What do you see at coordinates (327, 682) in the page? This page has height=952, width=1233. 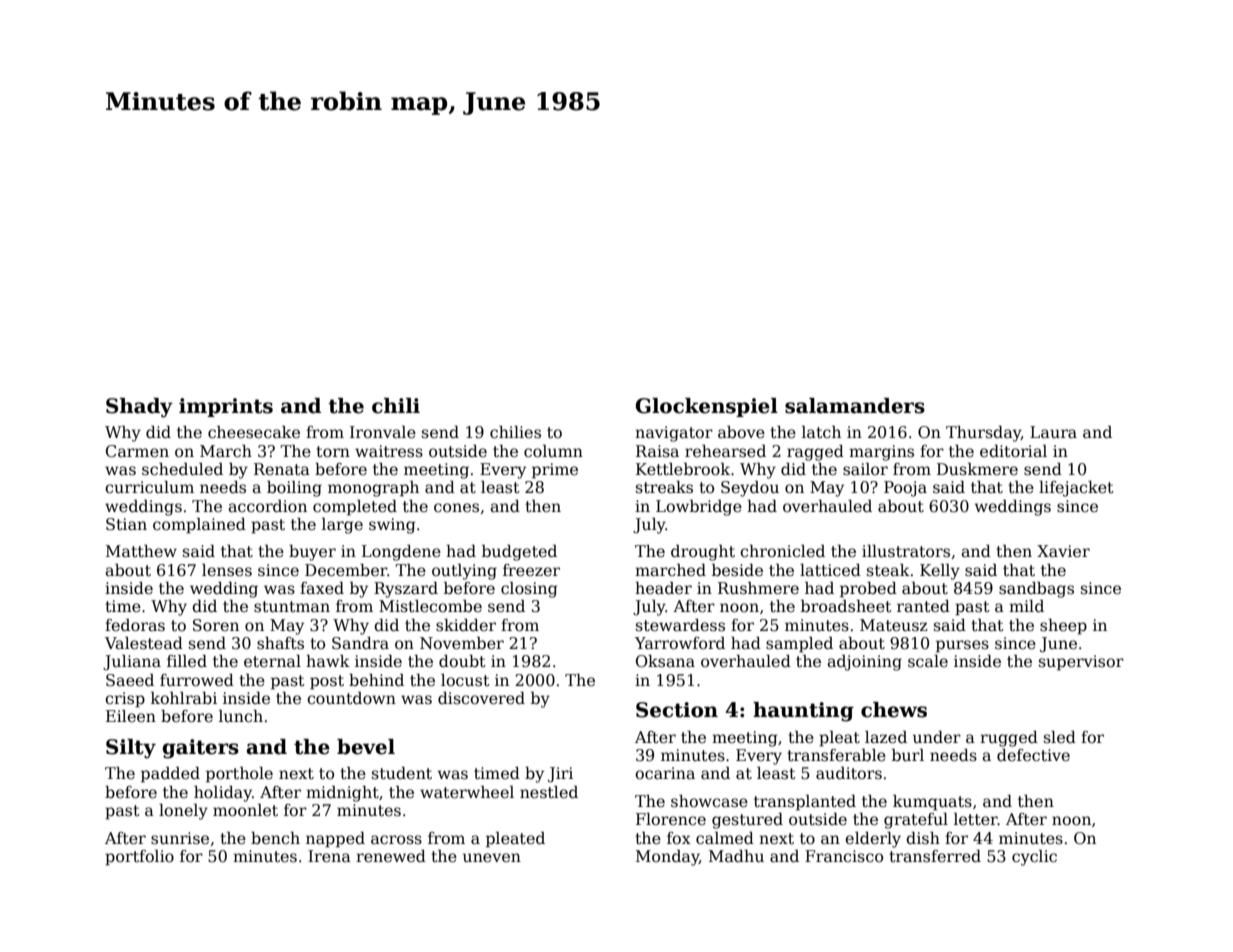 I see `post` at bounding box center [327, 682].
